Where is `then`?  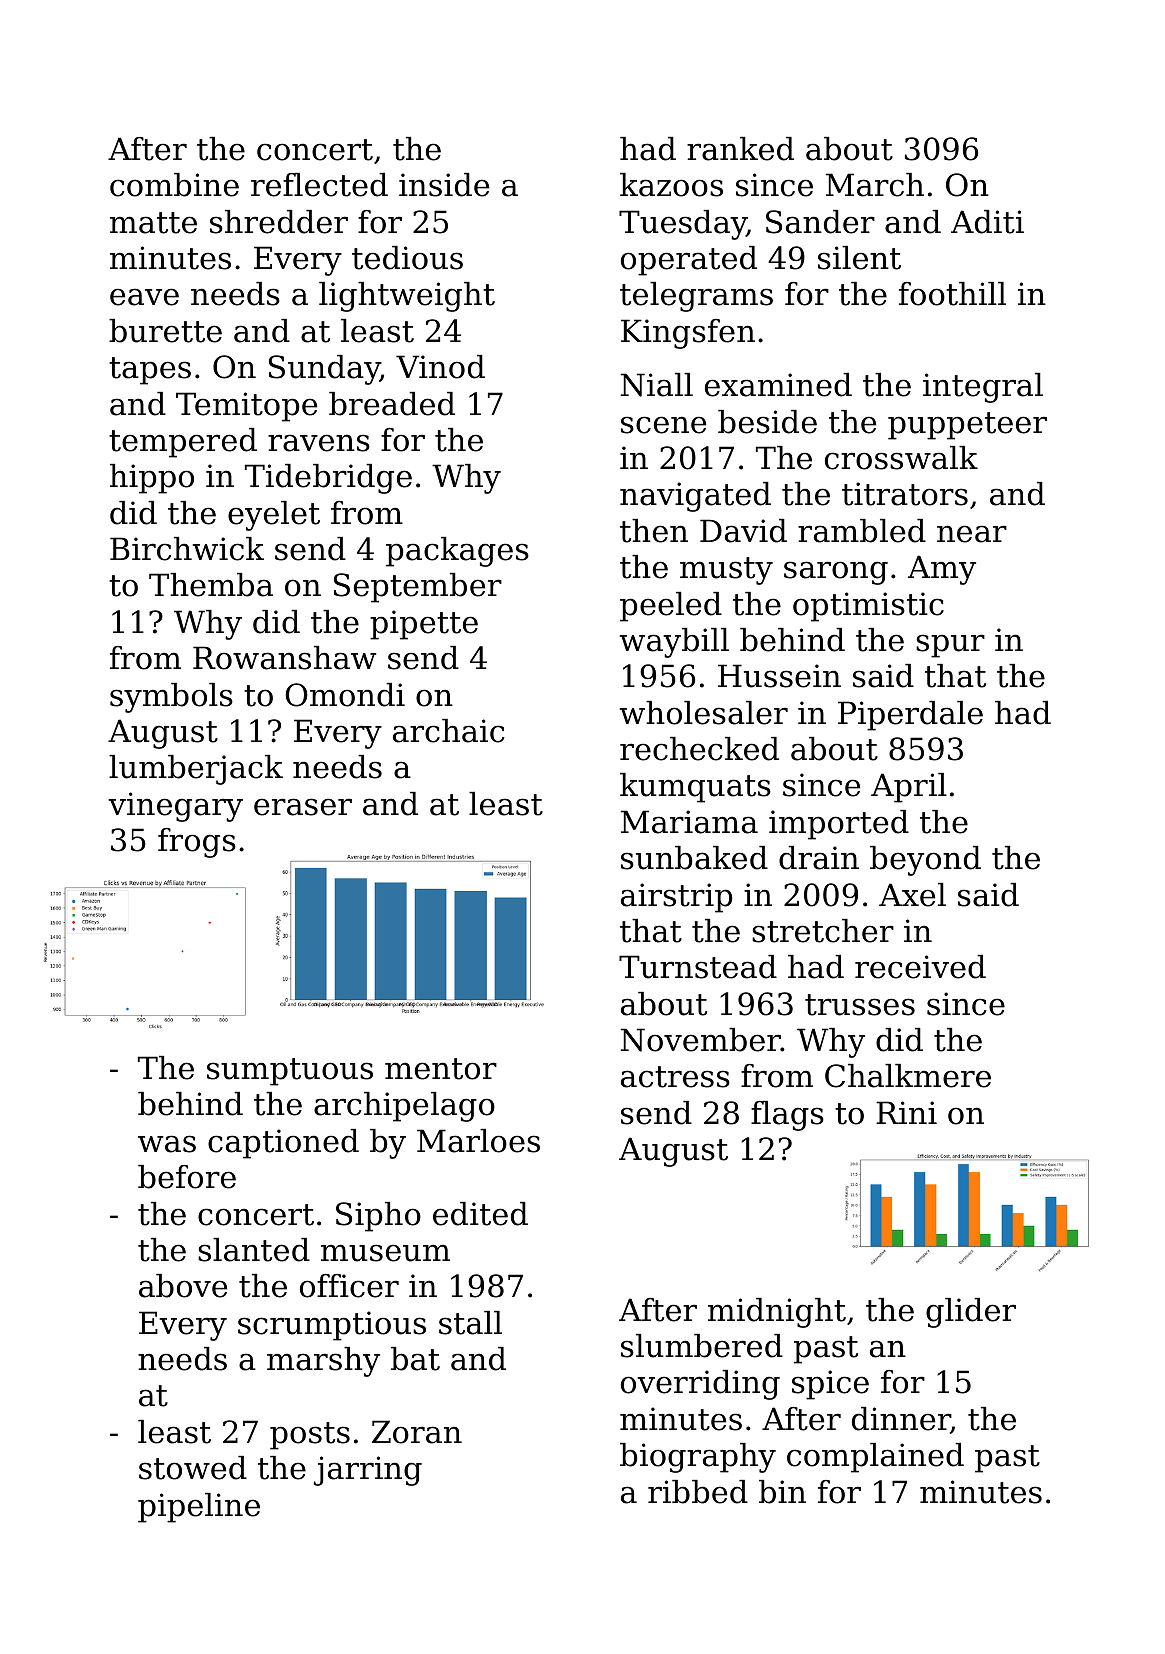 then is located at coordinates (654, 531).
